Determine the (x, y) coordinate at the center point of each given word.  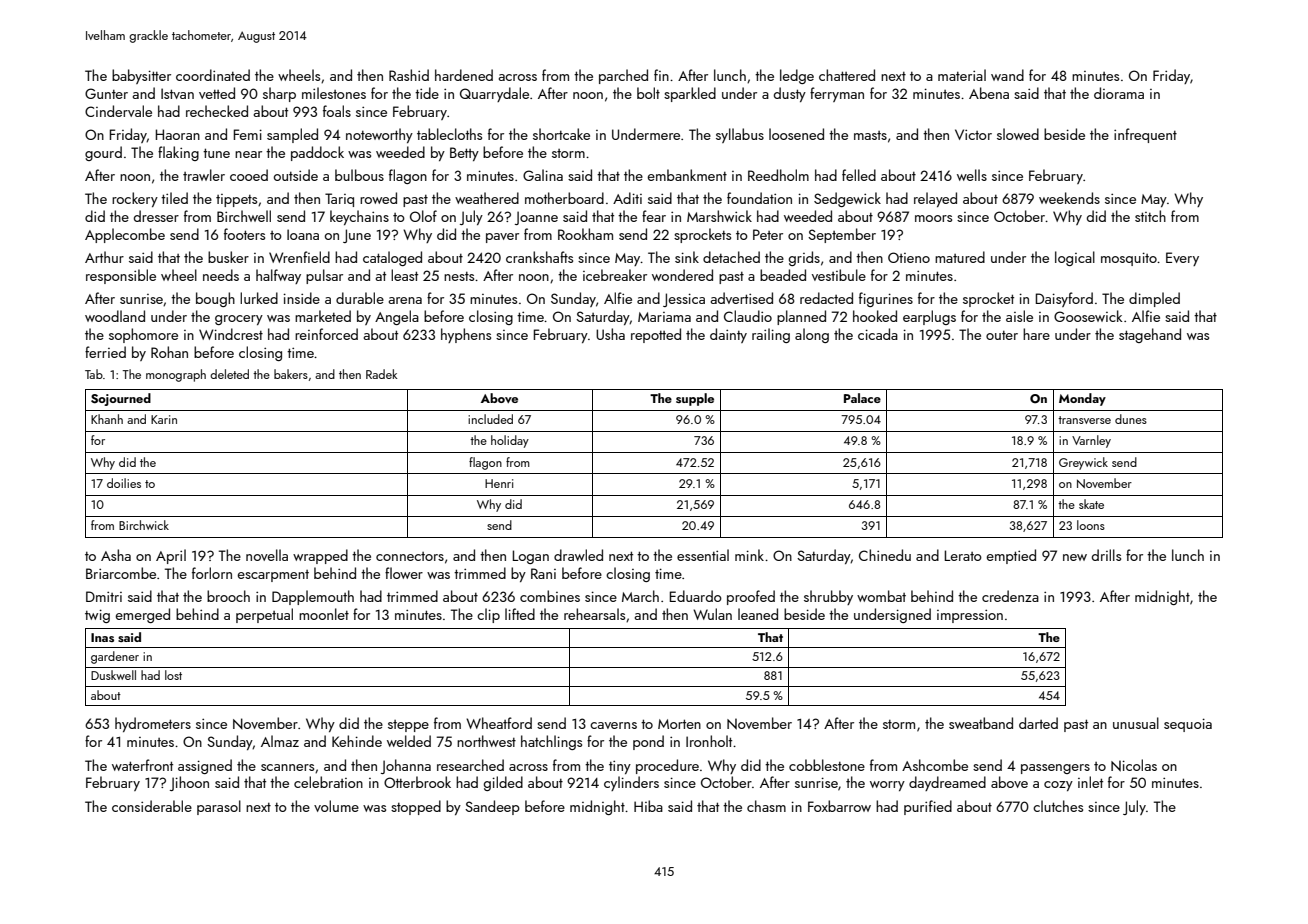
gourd (103, 153)
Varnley (1091, 441)
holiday (510, 441)
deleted (229, 374)
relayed (935, 199)
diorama (1119, 93)
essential (703, 555)
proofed (751, 597)
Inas (102, 637)
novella (267, 555)
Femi (248, 134)
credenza (1010, 596)
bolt (648, 93)
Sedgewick (847, 199)
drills (1106, 555)
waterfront (142, 765)
